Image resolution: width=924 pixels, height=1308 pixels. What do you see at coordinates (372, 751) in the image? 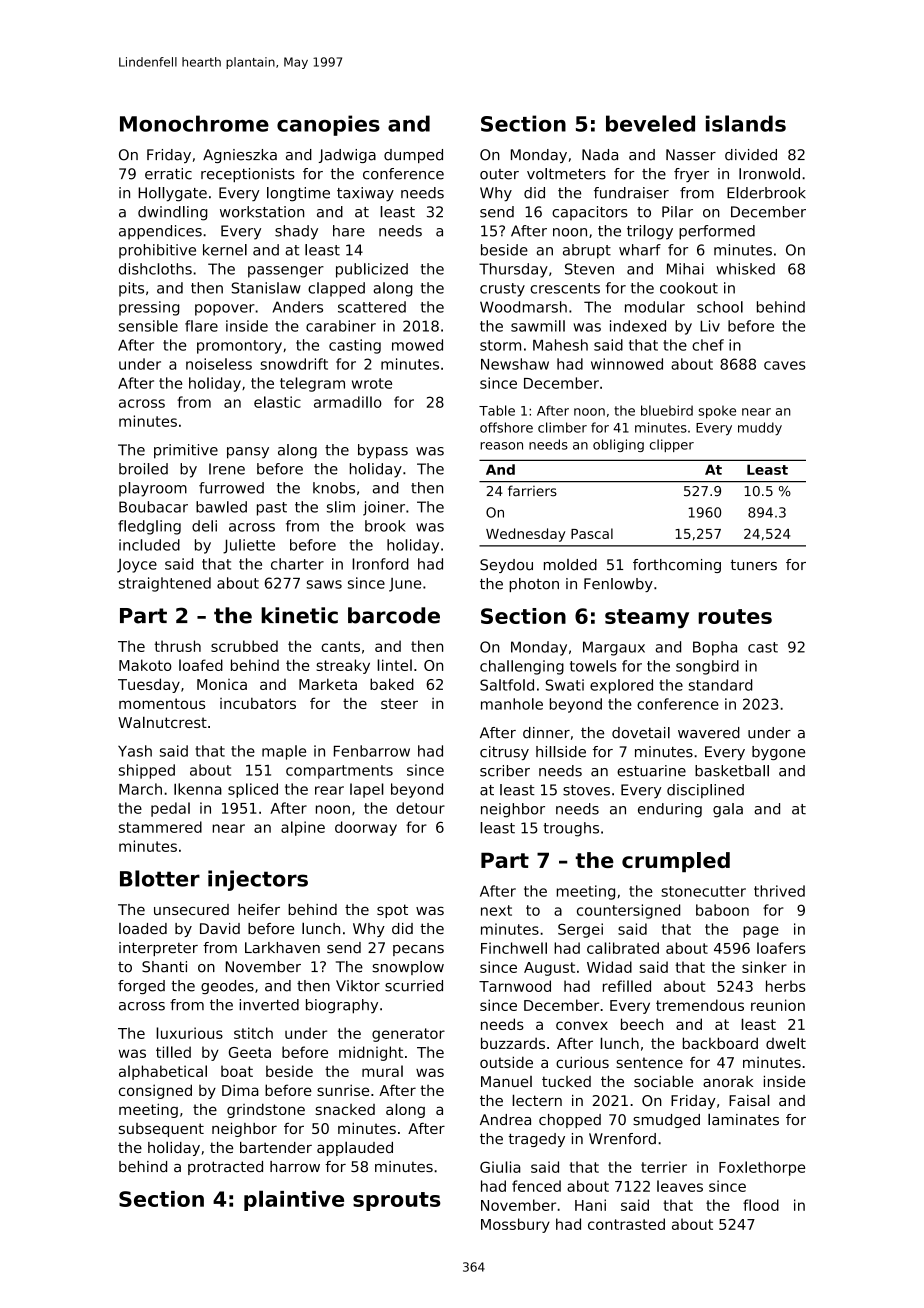
I see `Fenbarrow` at bounding box center [372, 751].
